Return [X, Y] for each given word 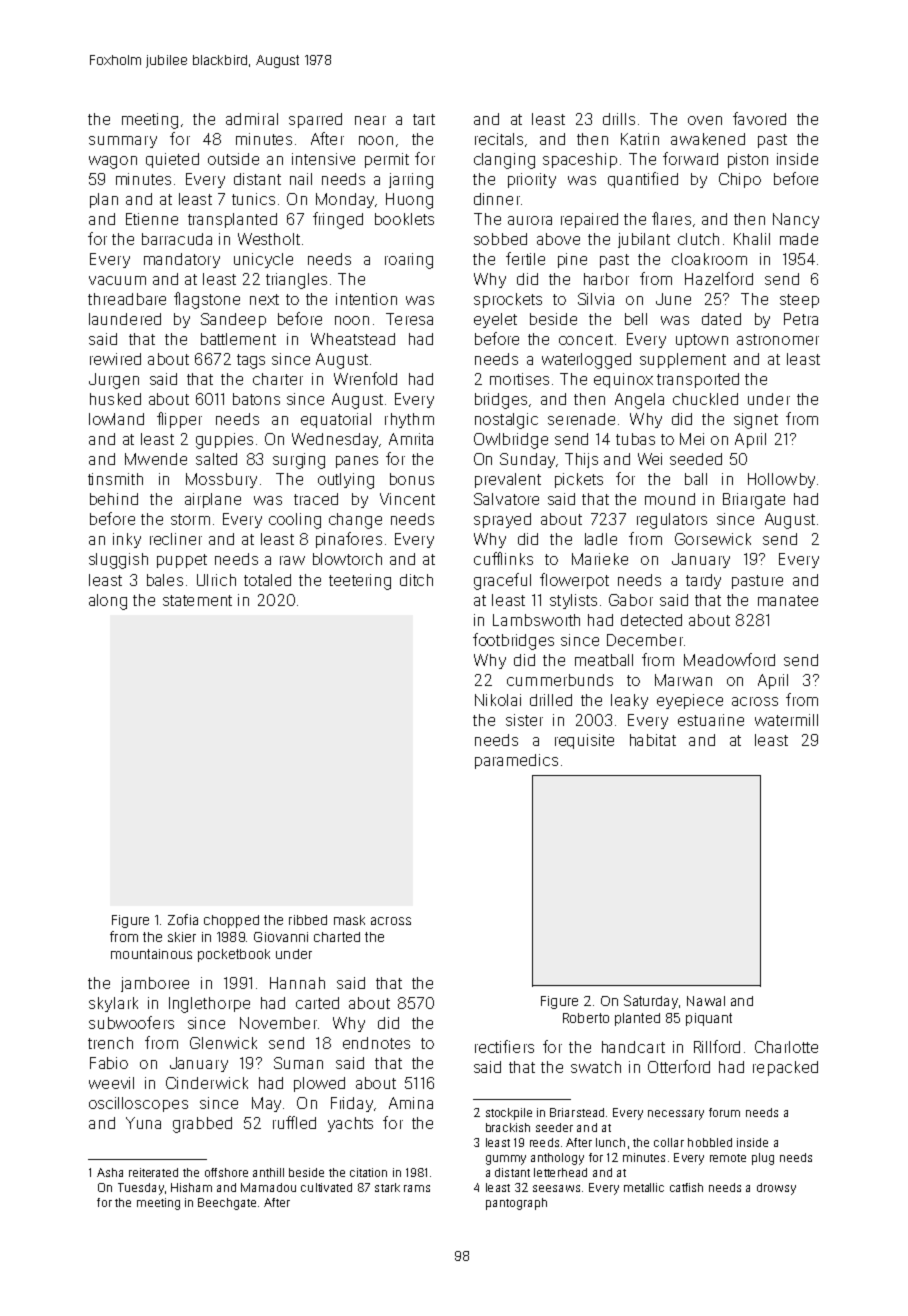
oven [705, 120]
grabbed [202, 1125]
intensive [323, 159]
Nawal [706, 1001]
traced [316, 499]
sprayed [502, 520]
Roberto [586, 1018]
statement [197, 600]
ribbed [308, 920]
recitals [499, 139]
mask [349, 920]
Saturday [651, 1002]
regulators [672, 521]
